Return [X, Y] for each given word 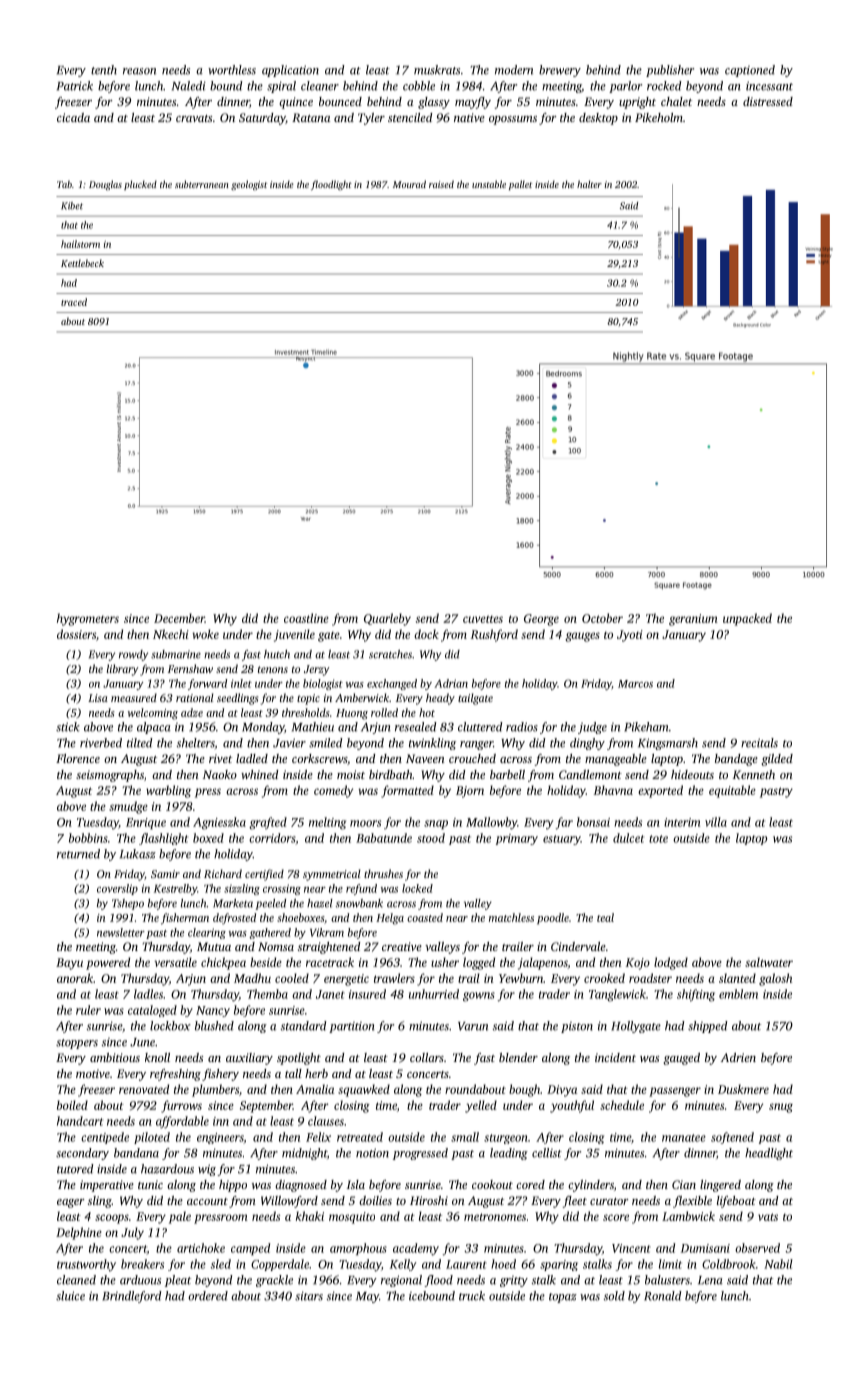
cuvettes [483, 619]
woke [205, 634]
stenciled [410, 117]
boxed [208, 838]
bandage [736, 760]
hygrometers [88, 619]
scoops [112, 1219]
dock [426, 634]
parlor [625, 87]
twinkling [432, 744]
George [541, 620]
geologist [249, 185]
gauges [582, 637]
